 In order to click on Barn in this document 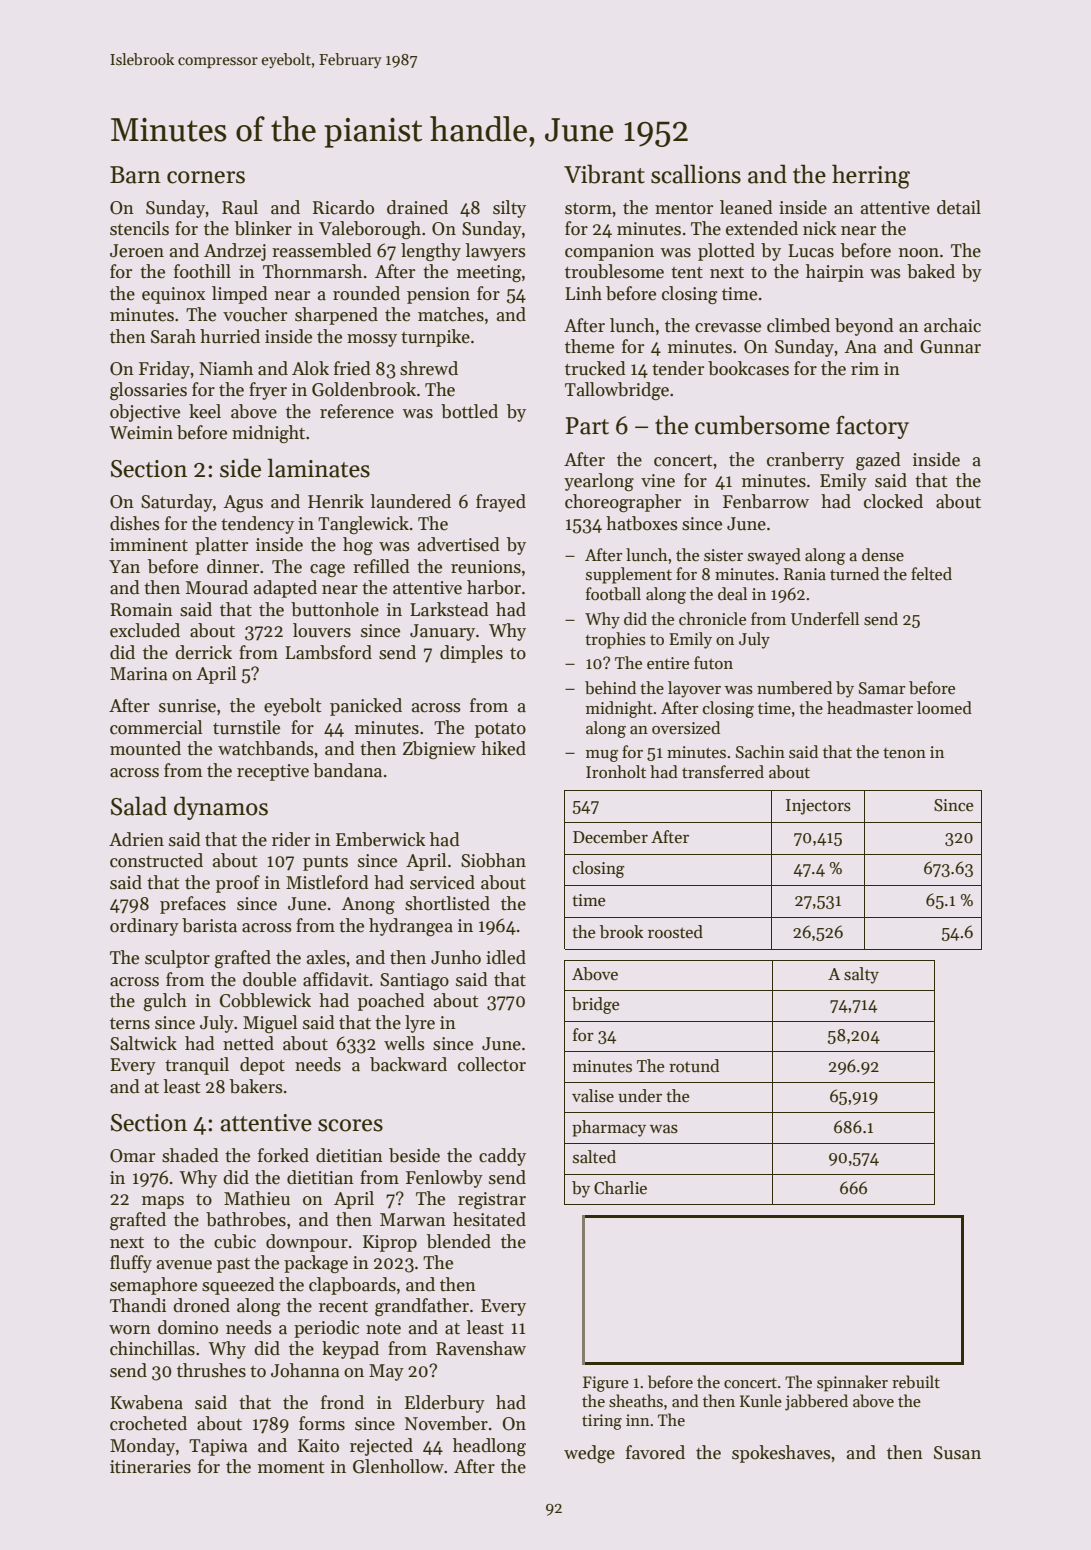, I will do `click(135, 175)`.
